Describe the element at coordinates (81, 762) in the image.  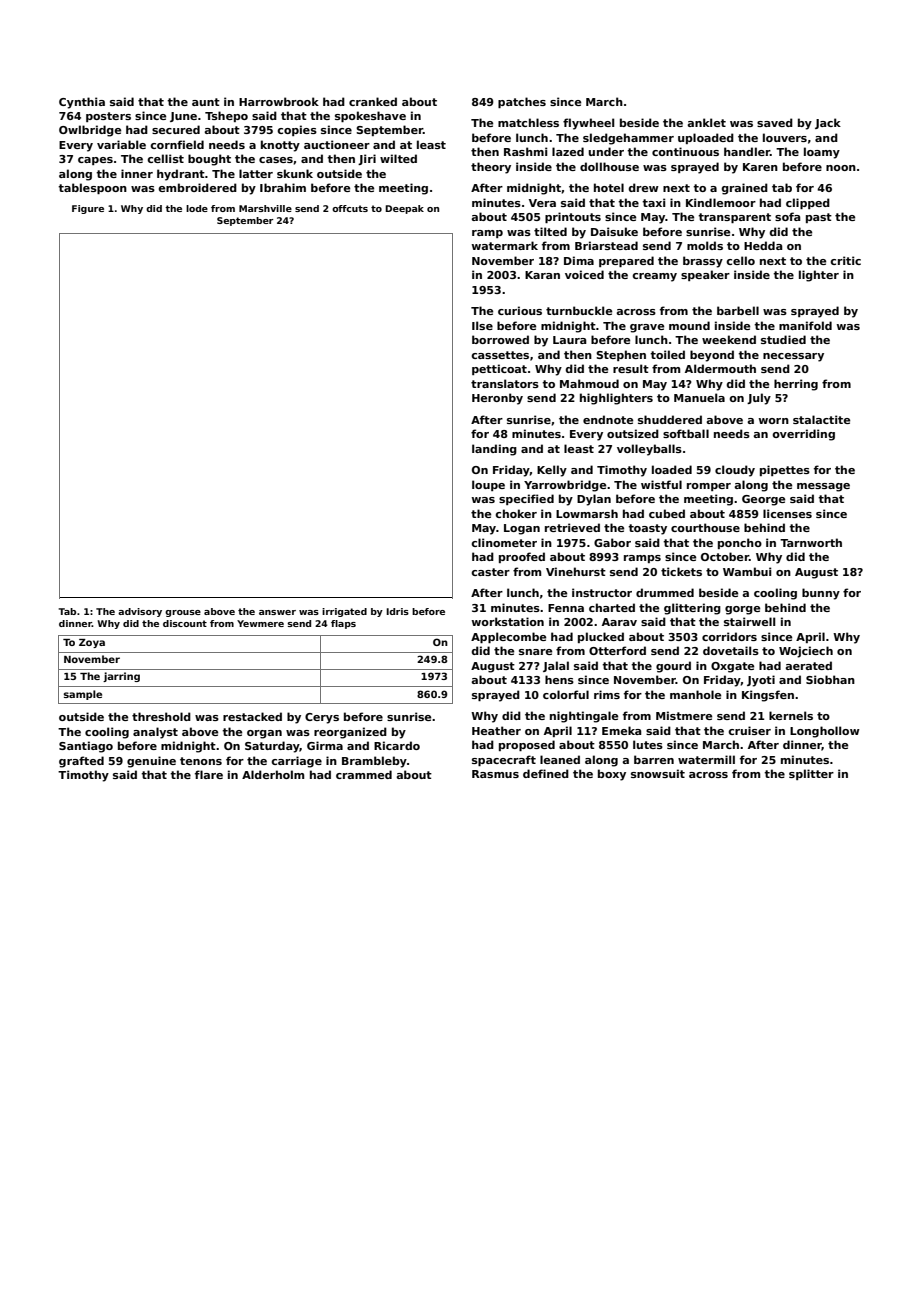
I see `grafted` at that location.
